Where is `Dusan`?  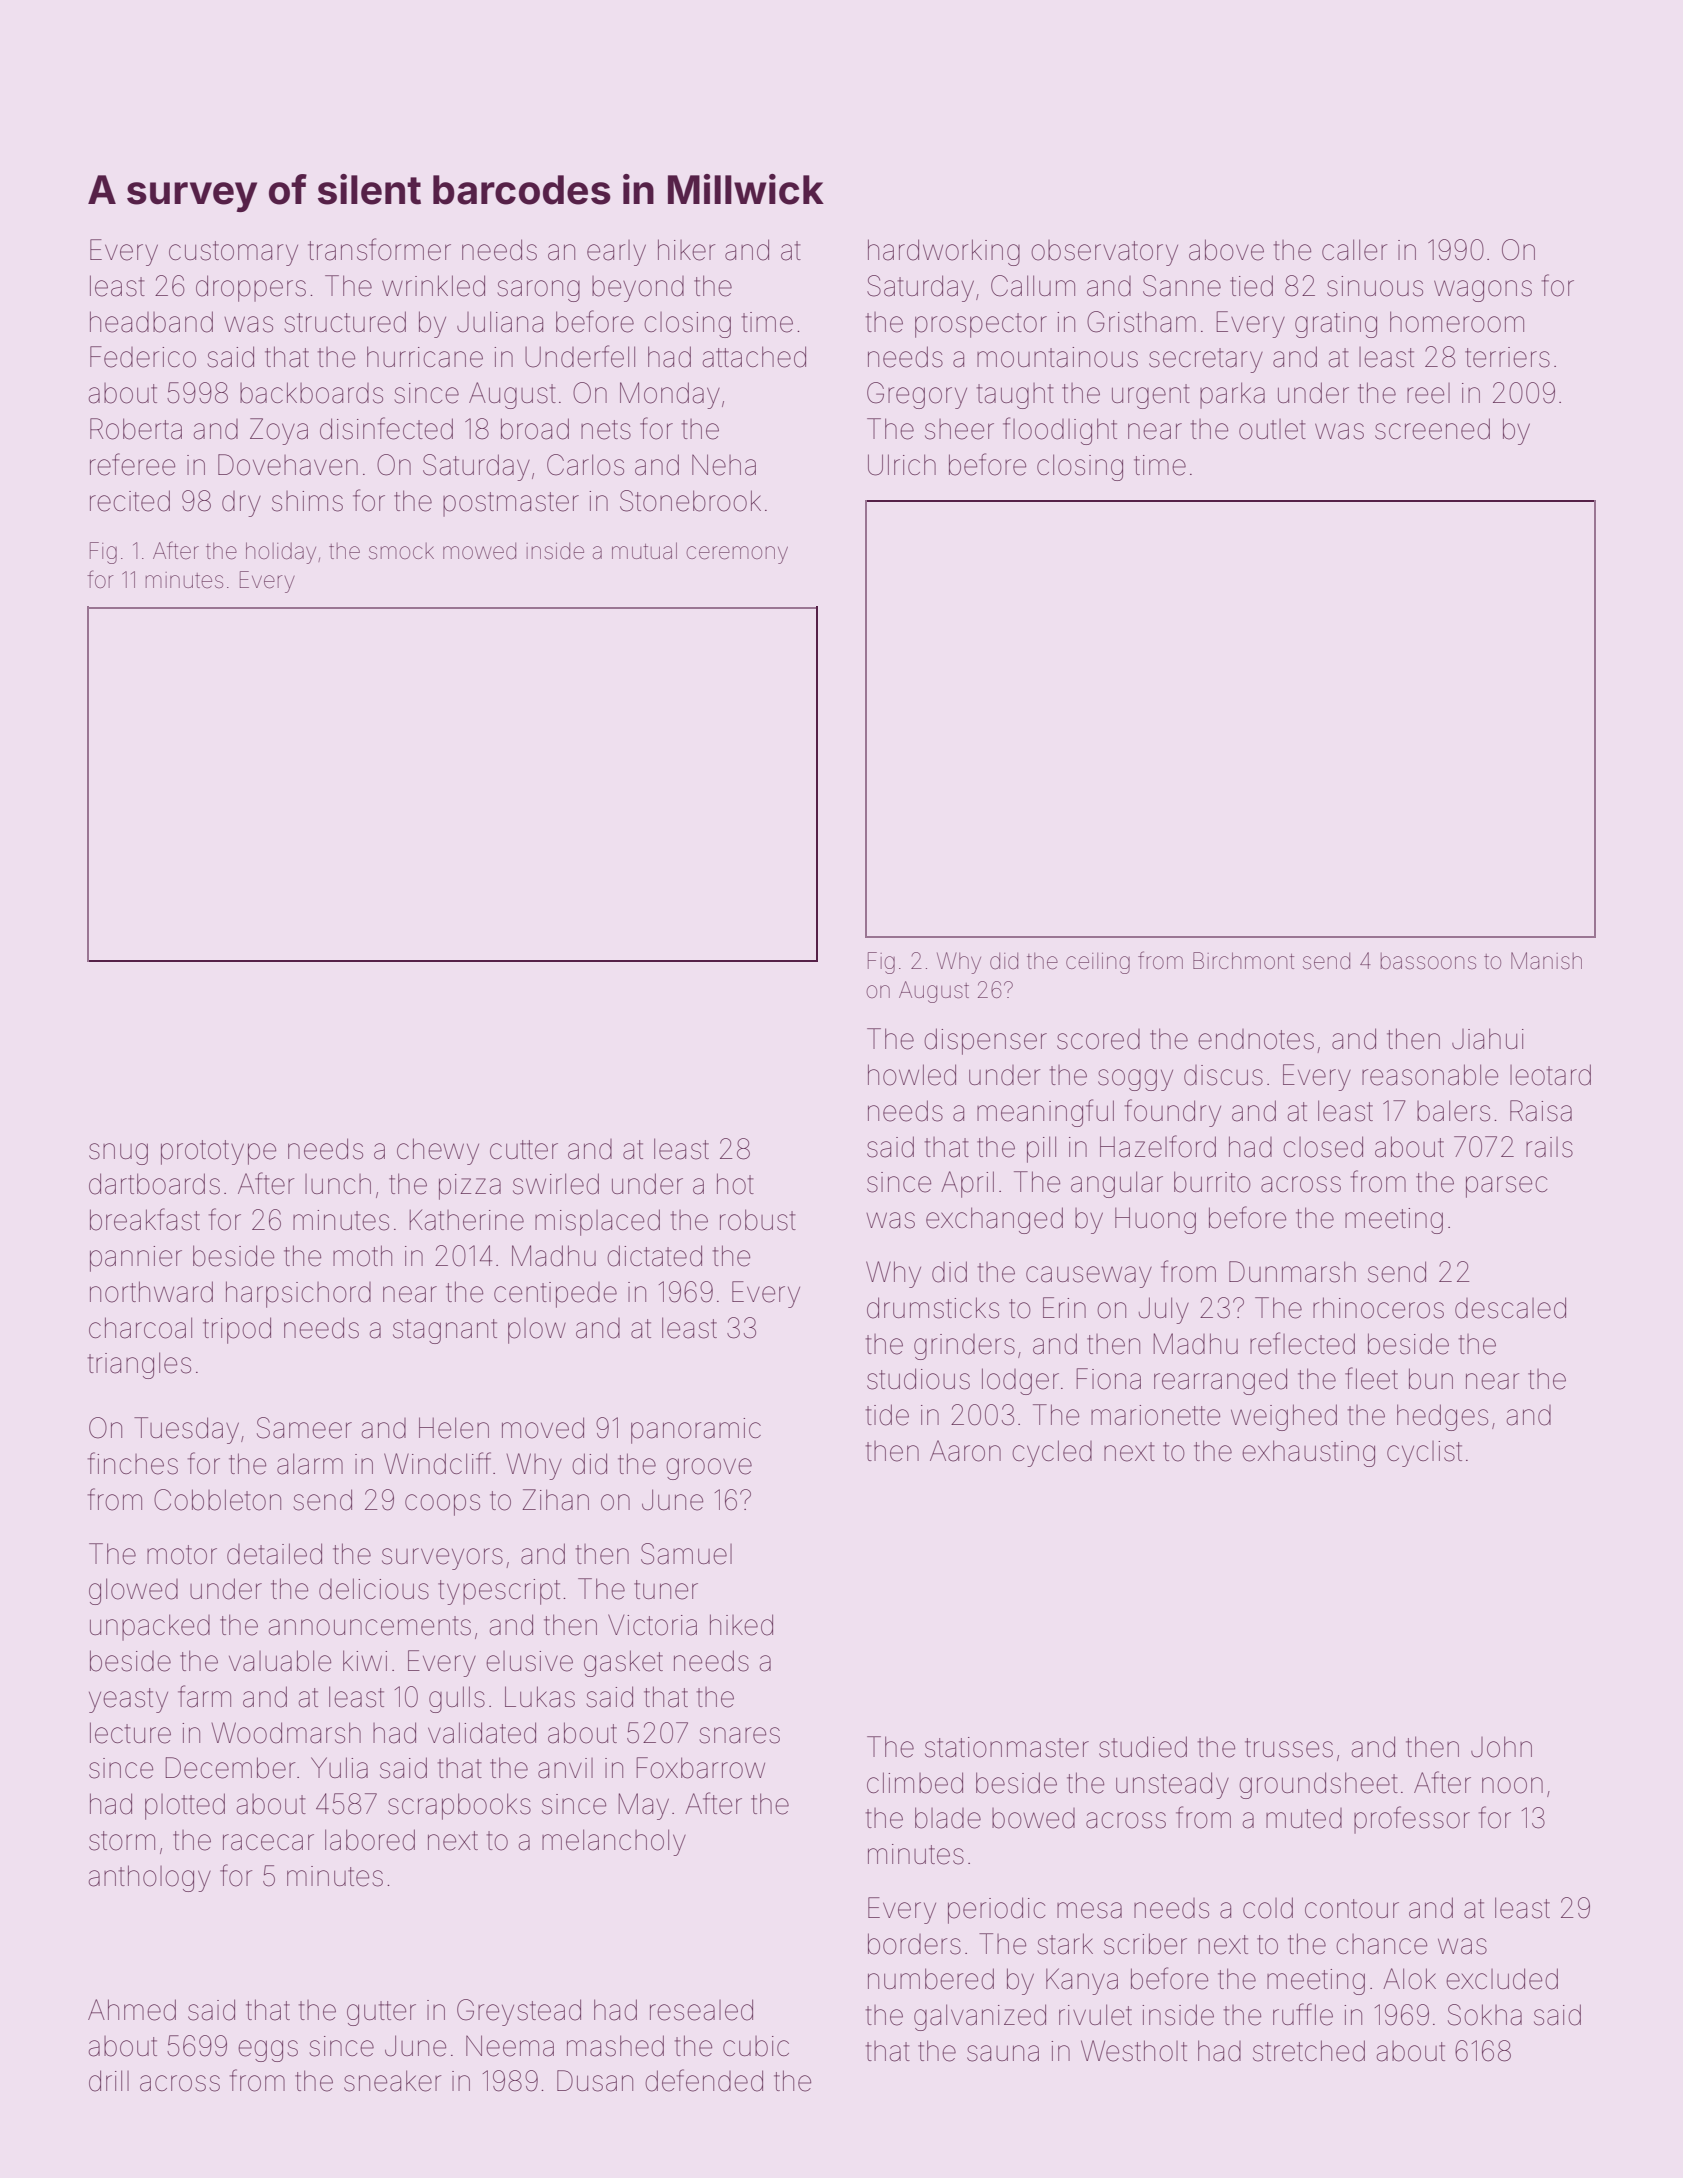 Dusan is located at coordinates (595, 2081).
